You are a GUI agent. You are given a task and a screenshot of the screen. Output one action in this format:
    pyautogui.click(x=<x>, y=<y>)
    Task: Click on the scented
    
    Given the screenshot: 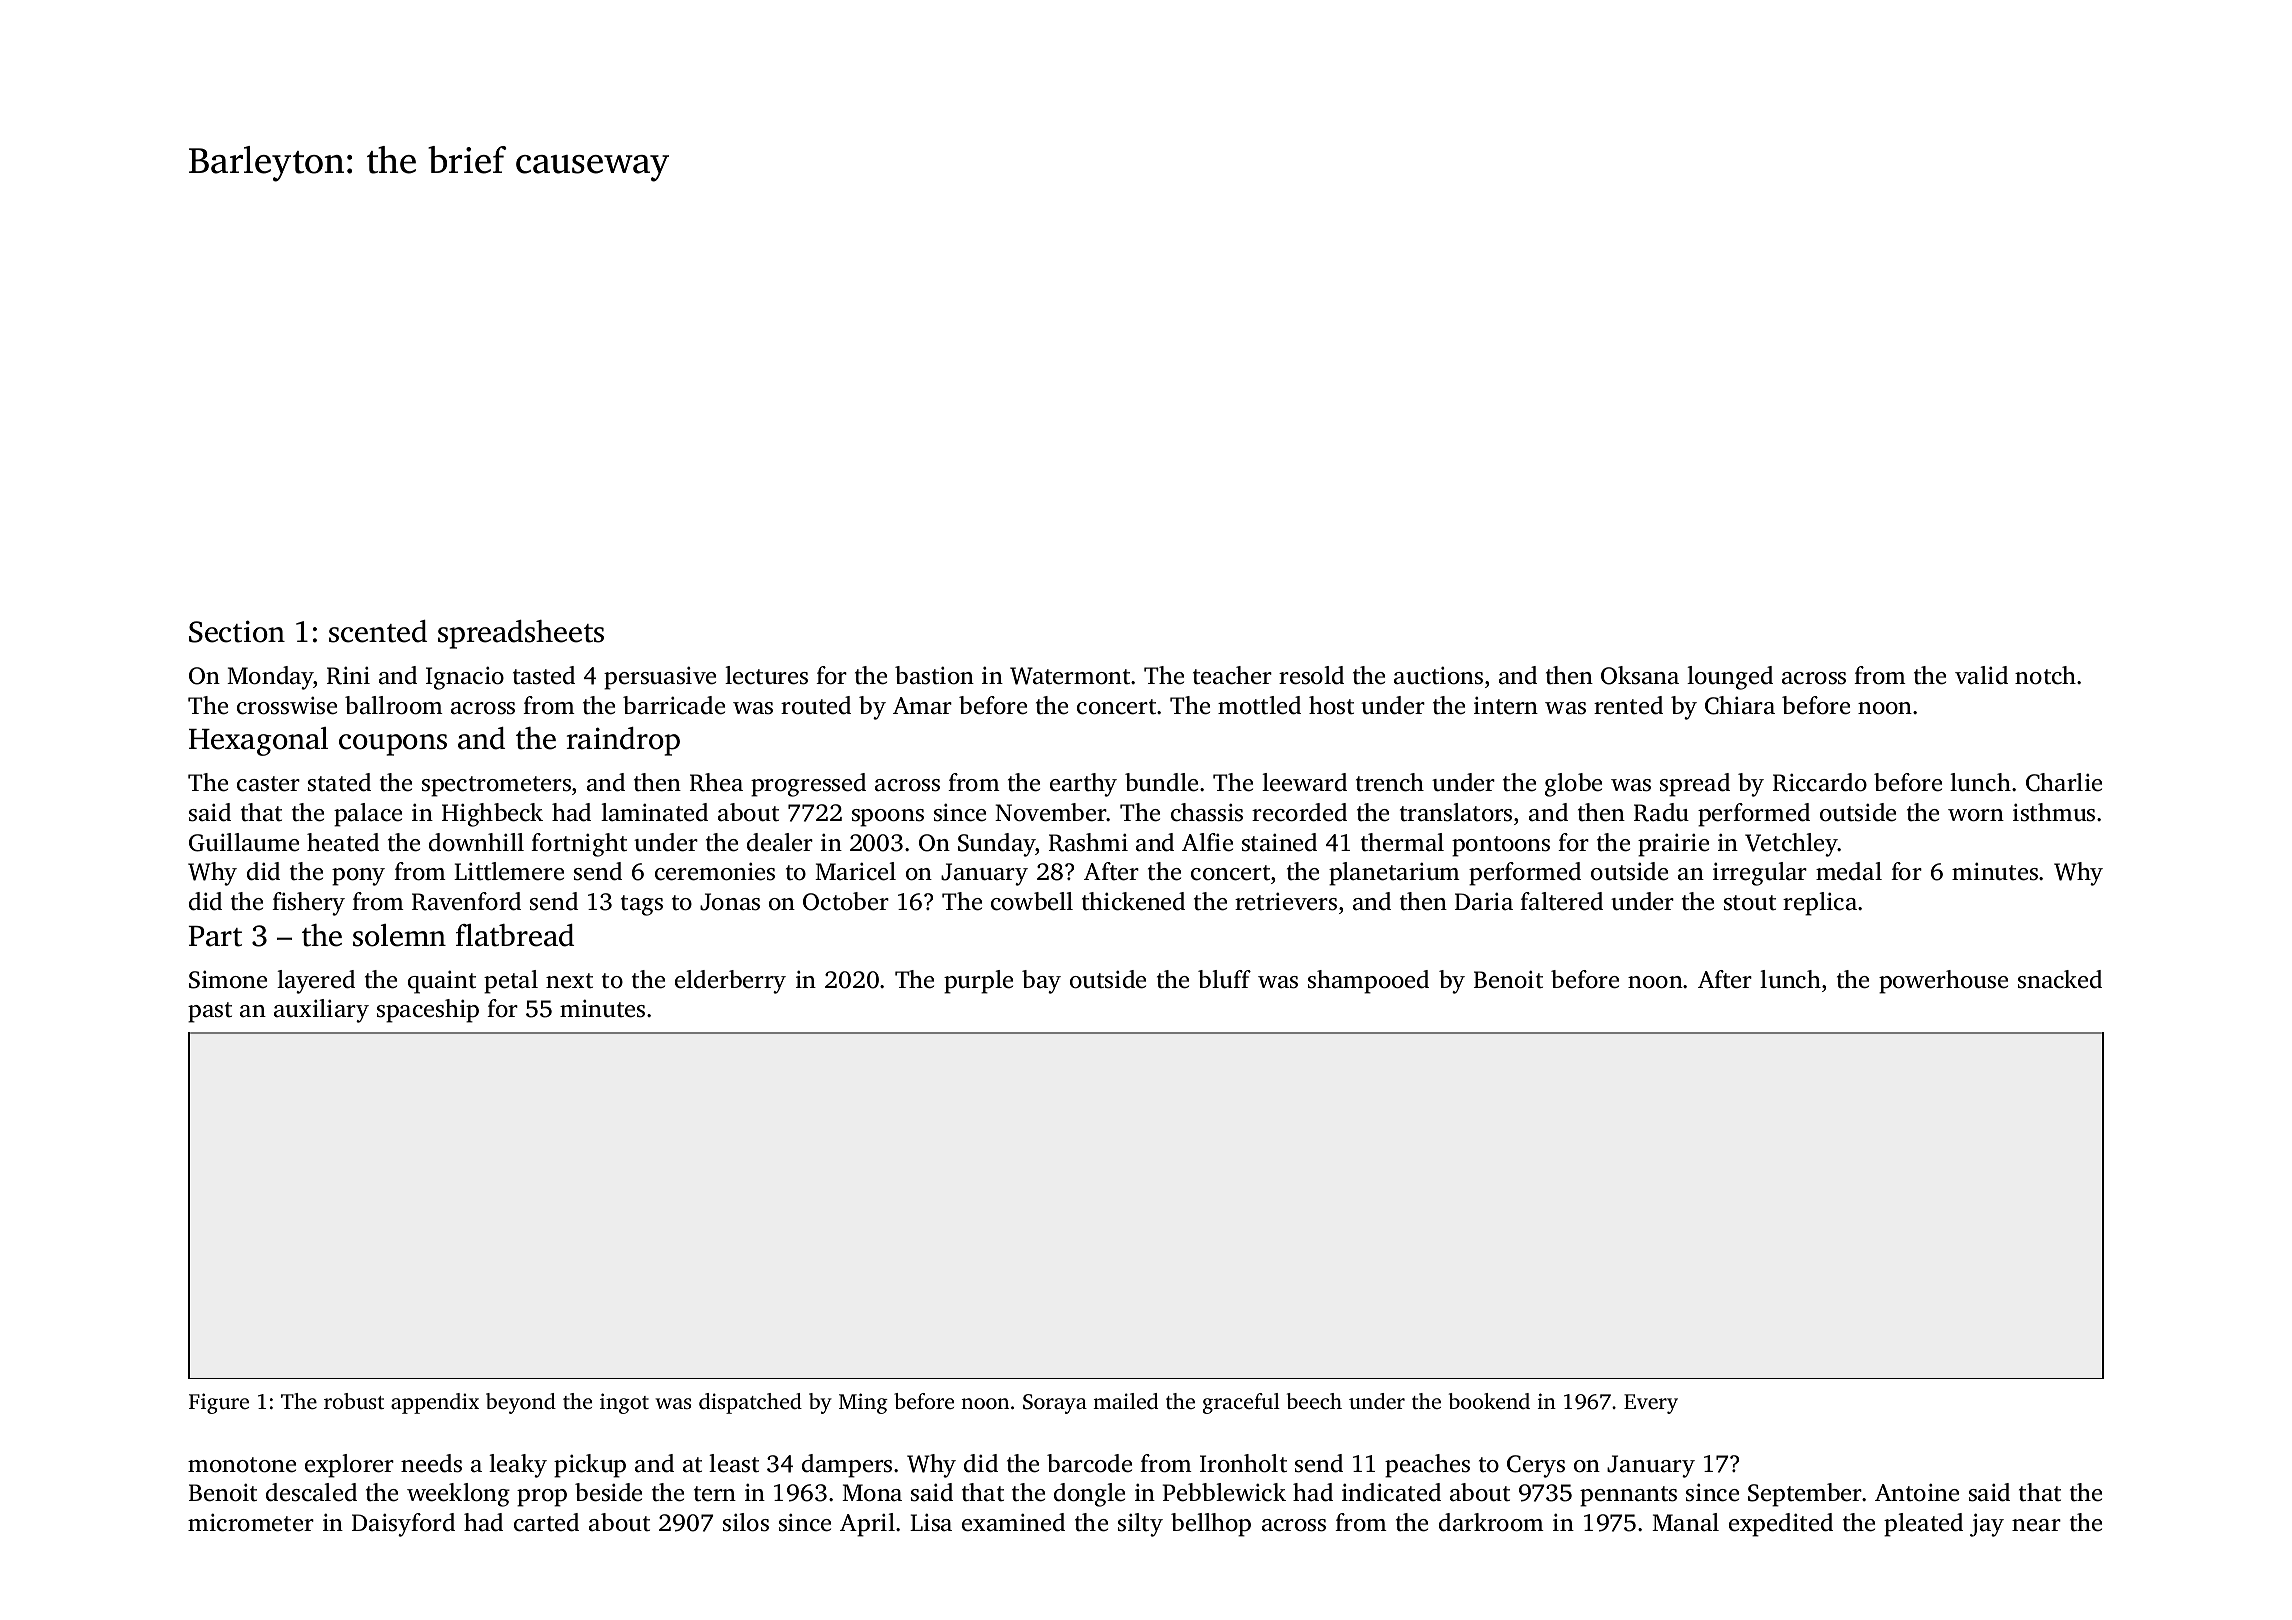 What is the action you would take?
    pyautogui.click(x=378, y=631)
